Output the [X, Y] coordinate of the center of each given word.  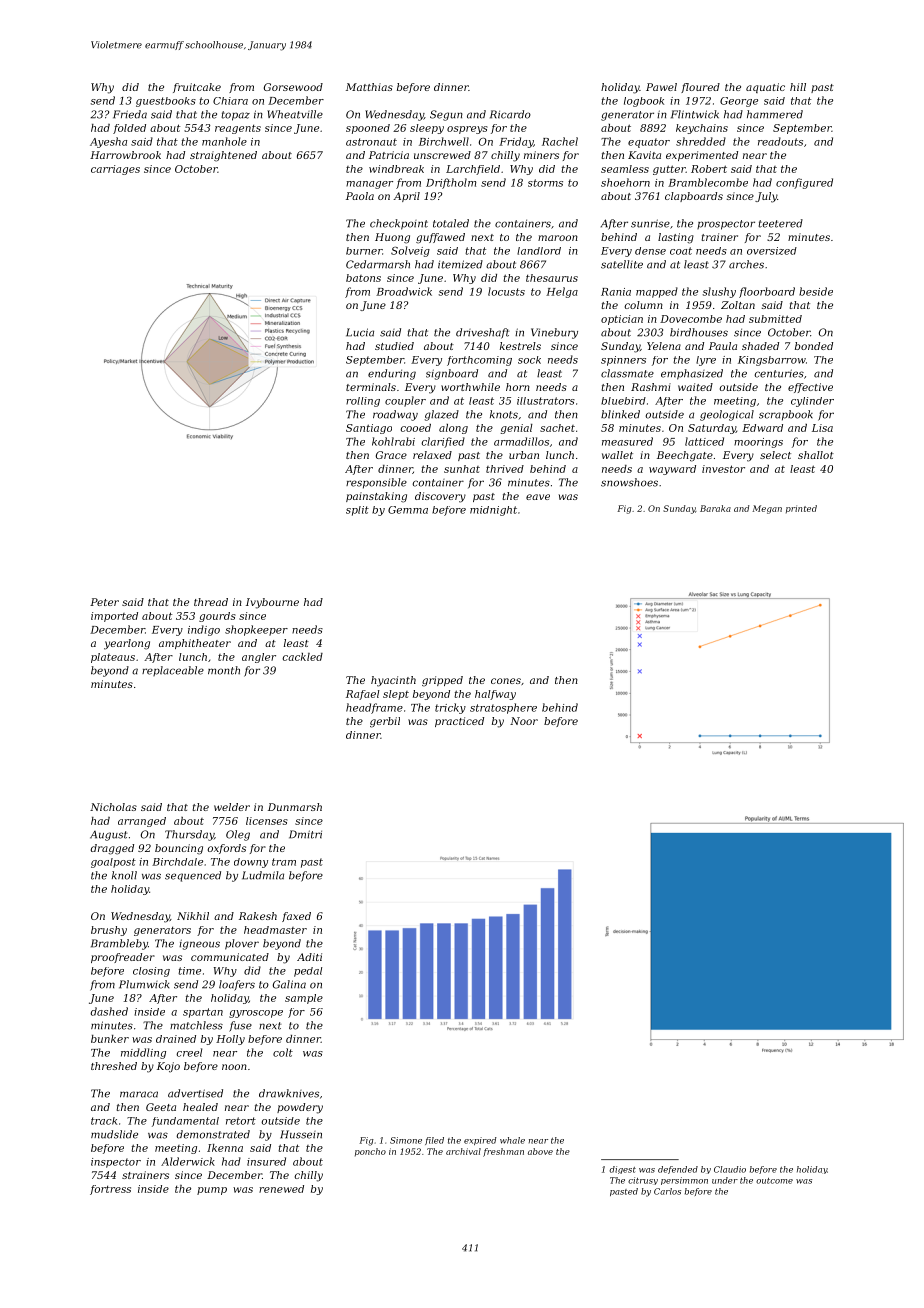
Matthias [369, 87]
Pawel [661, 87]
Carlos [667, 1191]
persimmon [684, 1181]
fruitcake [197, 88]
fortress [110, 1190]
